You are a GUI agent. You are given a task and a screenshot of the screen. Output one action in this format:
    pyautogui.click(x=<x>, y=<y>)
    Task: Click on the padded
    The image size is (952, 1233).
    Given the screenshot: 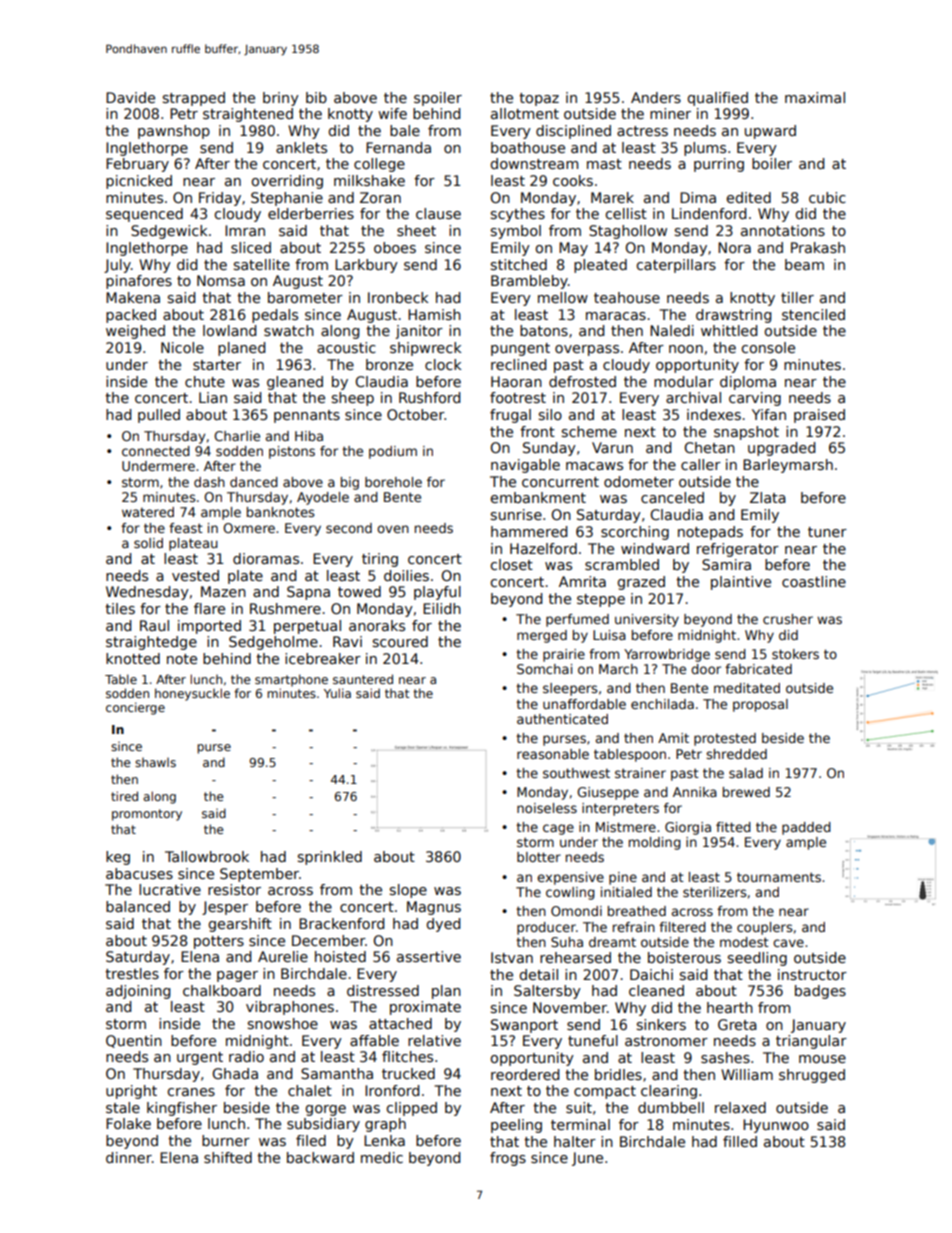 What is the action you would take?
    pyautogui.click(x=806, y=828)
